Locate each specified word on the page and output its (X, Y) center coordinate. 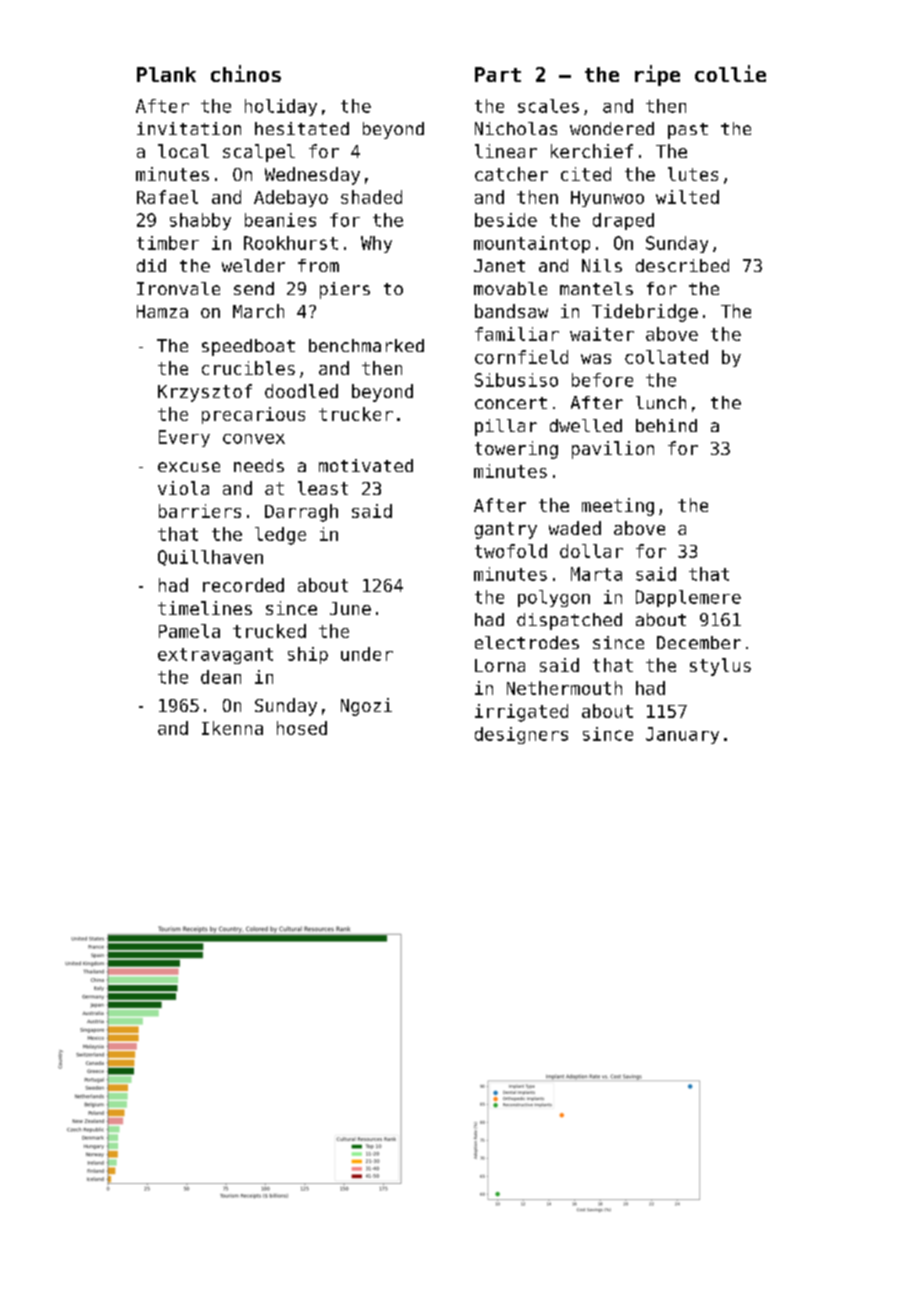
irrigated (521, 713)
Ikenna (232, 728)
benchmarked (366, 345)
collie (730, 73)
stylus (720, 667)
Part (498, 74)
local (183, 151)
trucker (356, 414)
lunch (661, 402)
